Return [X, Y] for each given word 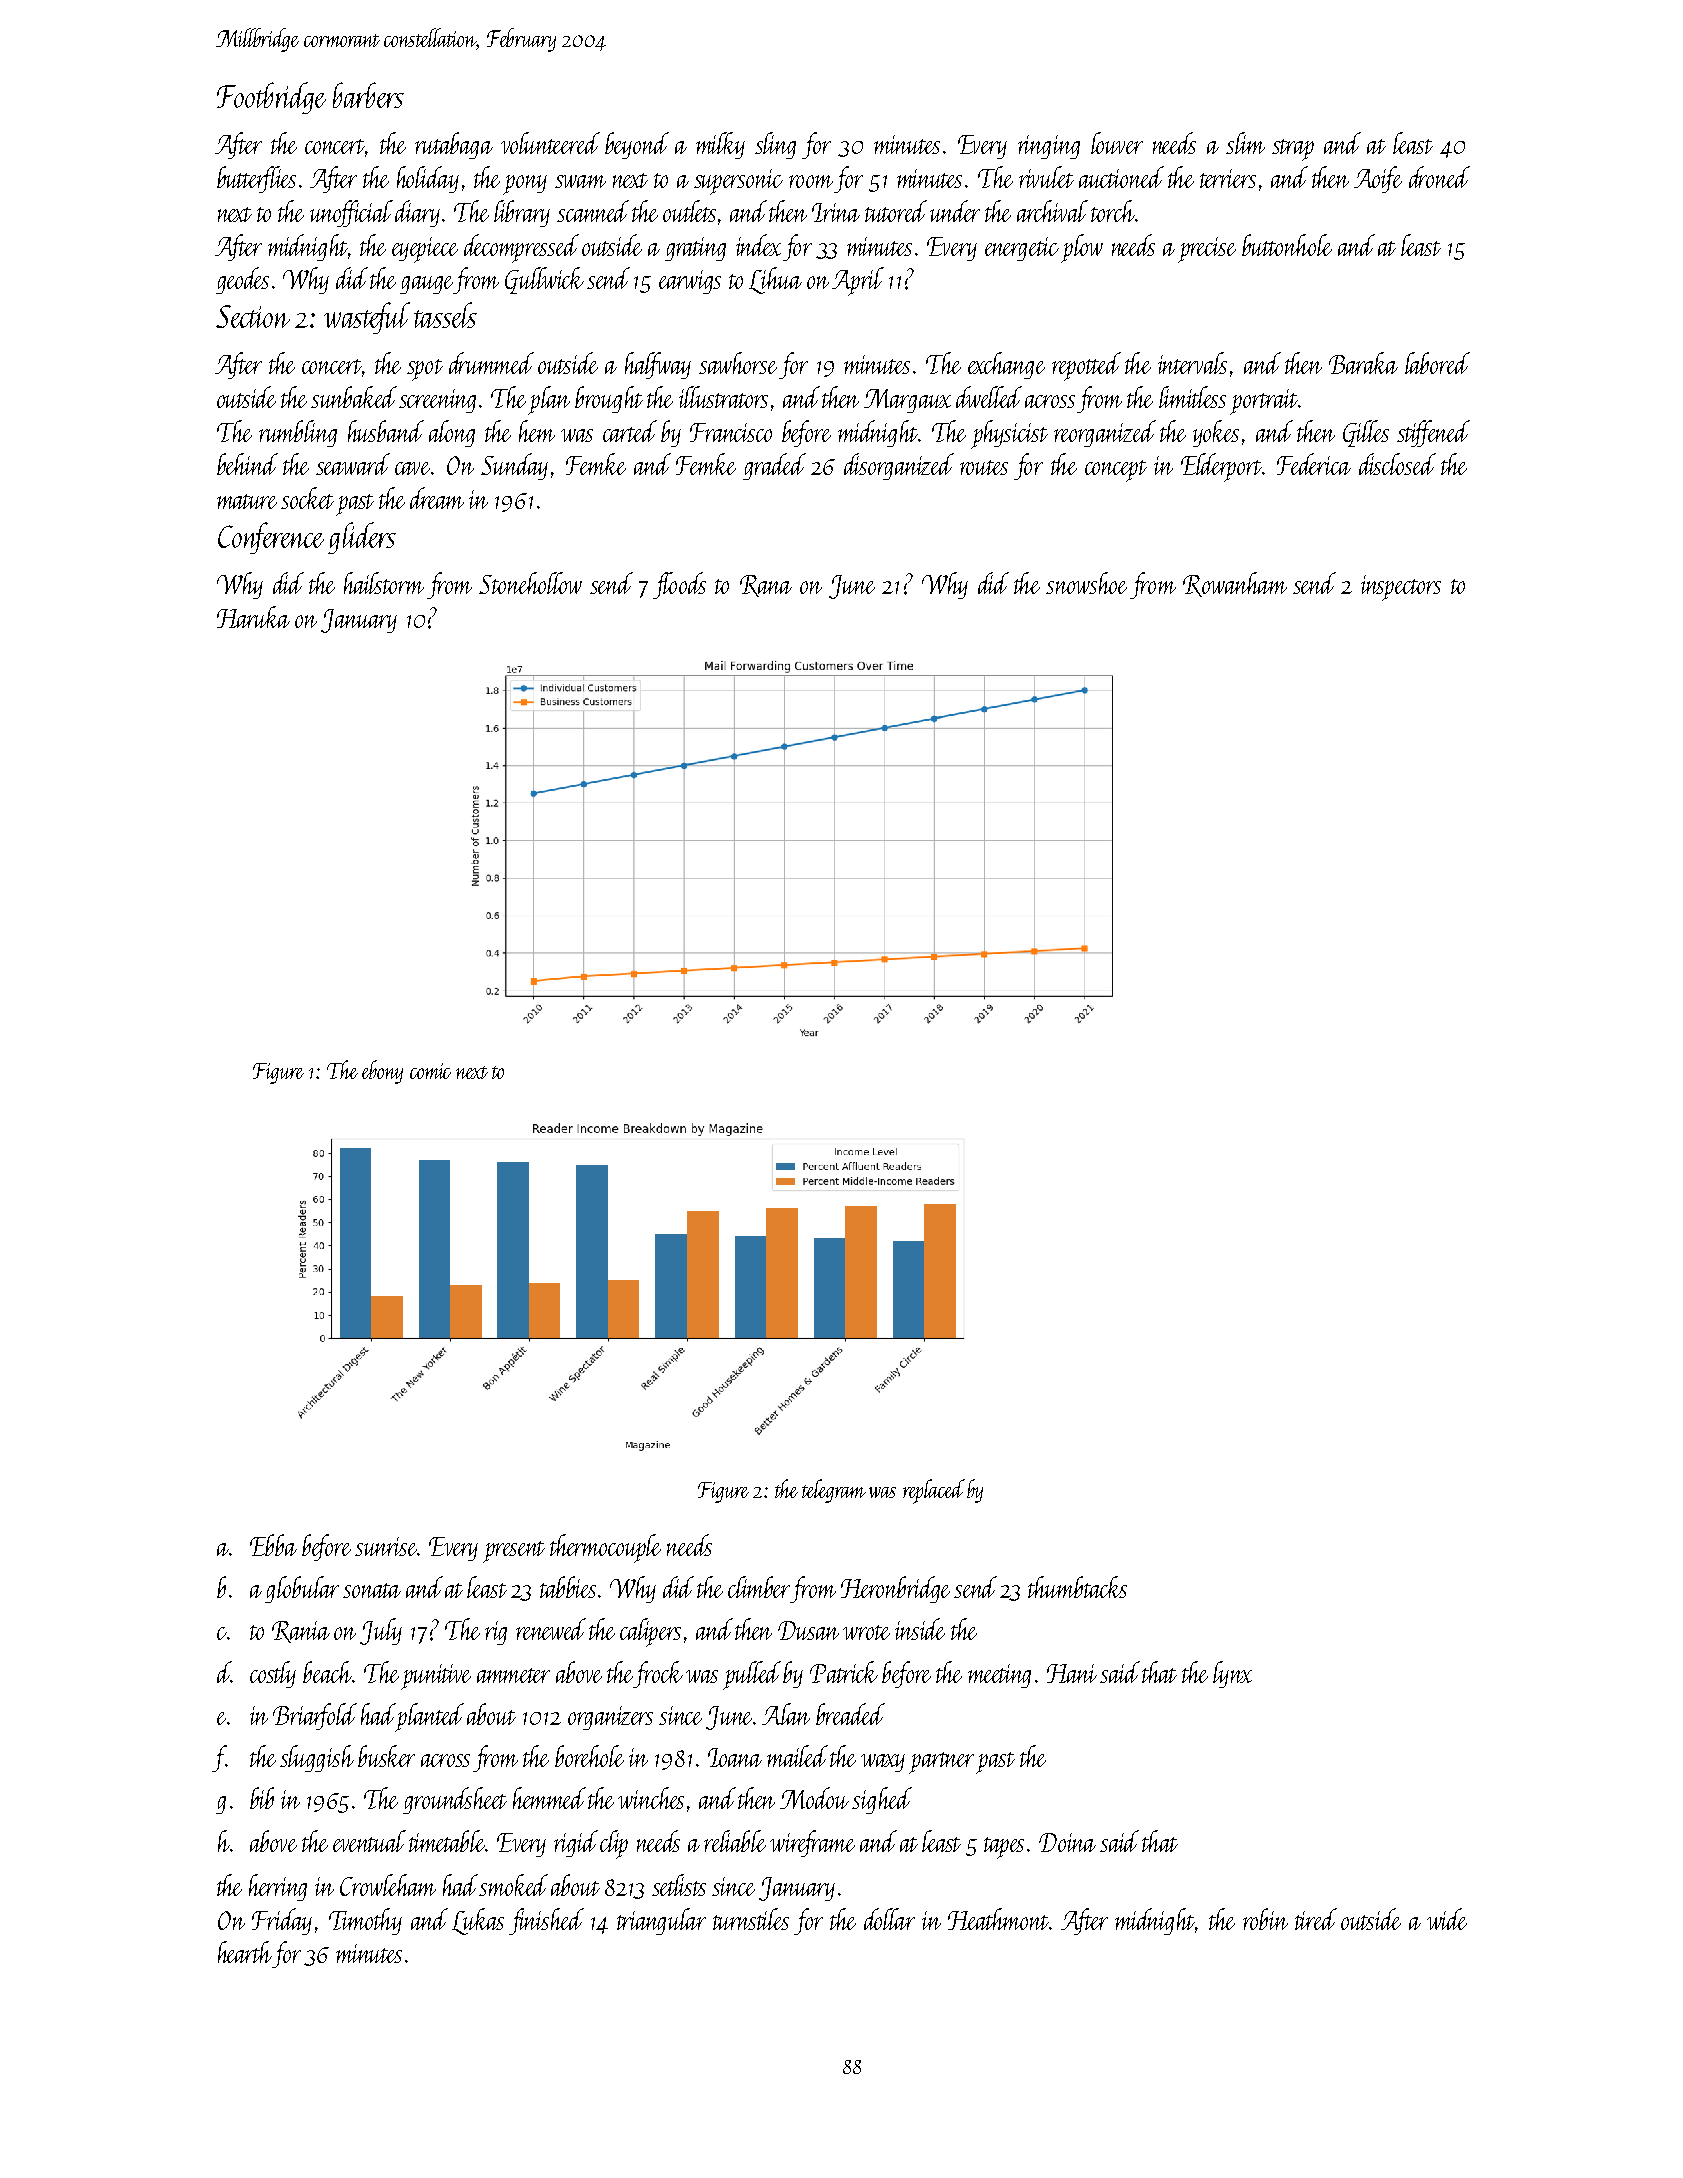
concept [1116, 471]
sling [775, 145]
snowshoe [1086, 583]
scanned [593, 211]
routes [984, 467]
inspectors [1401, 588]
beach [328, 1672]
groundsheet [455, 1800]
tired [1316, 1919]
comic [430, 1071]
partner [941, 1763]
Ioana [735, 1757]
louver [1117, 143]
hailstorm [384, 583]
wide [1447, 1919]
